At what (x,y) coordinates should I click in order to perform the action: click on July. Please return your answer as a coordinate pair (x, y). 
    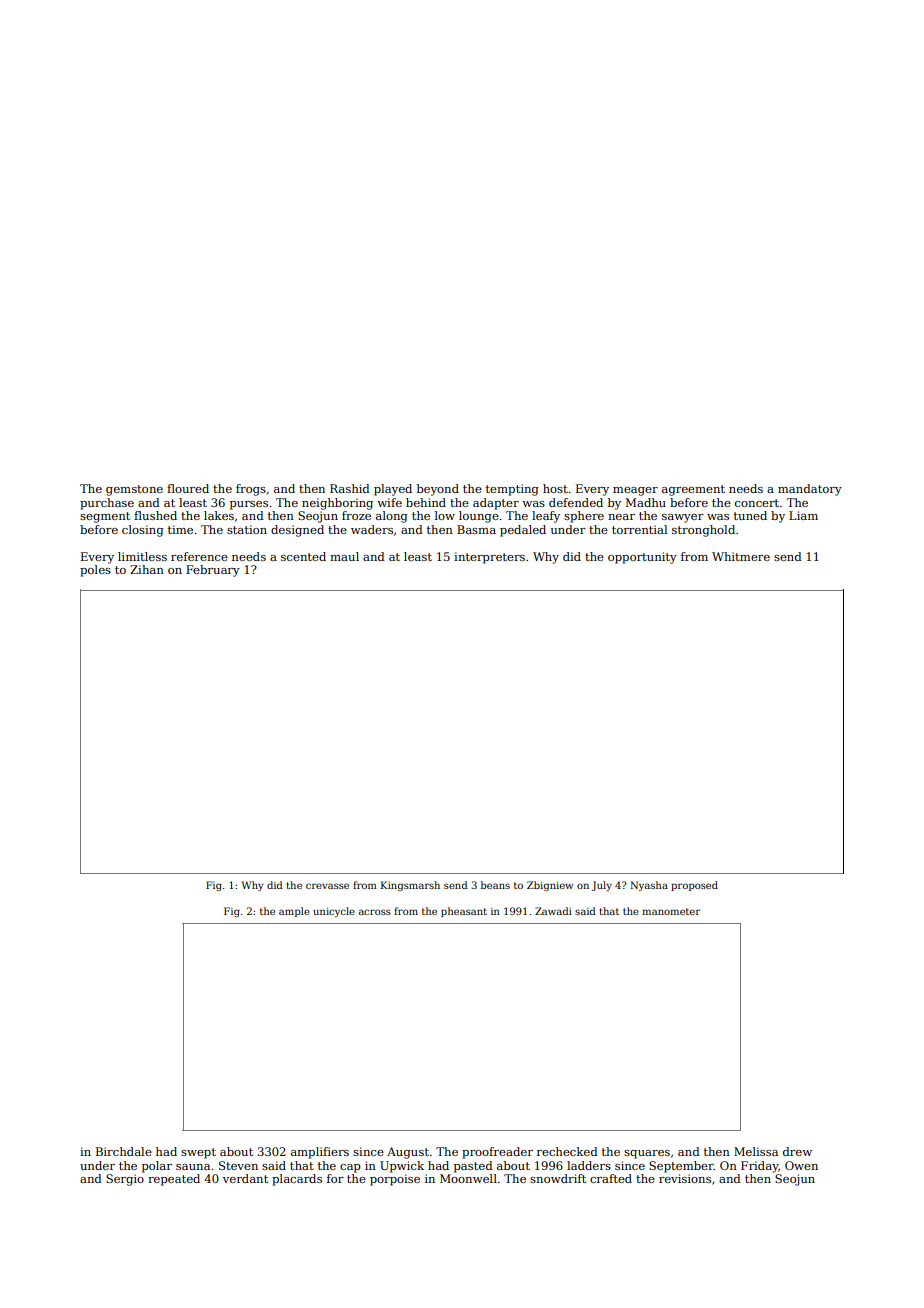
    Looking at the image, I should click on (602, 886).
